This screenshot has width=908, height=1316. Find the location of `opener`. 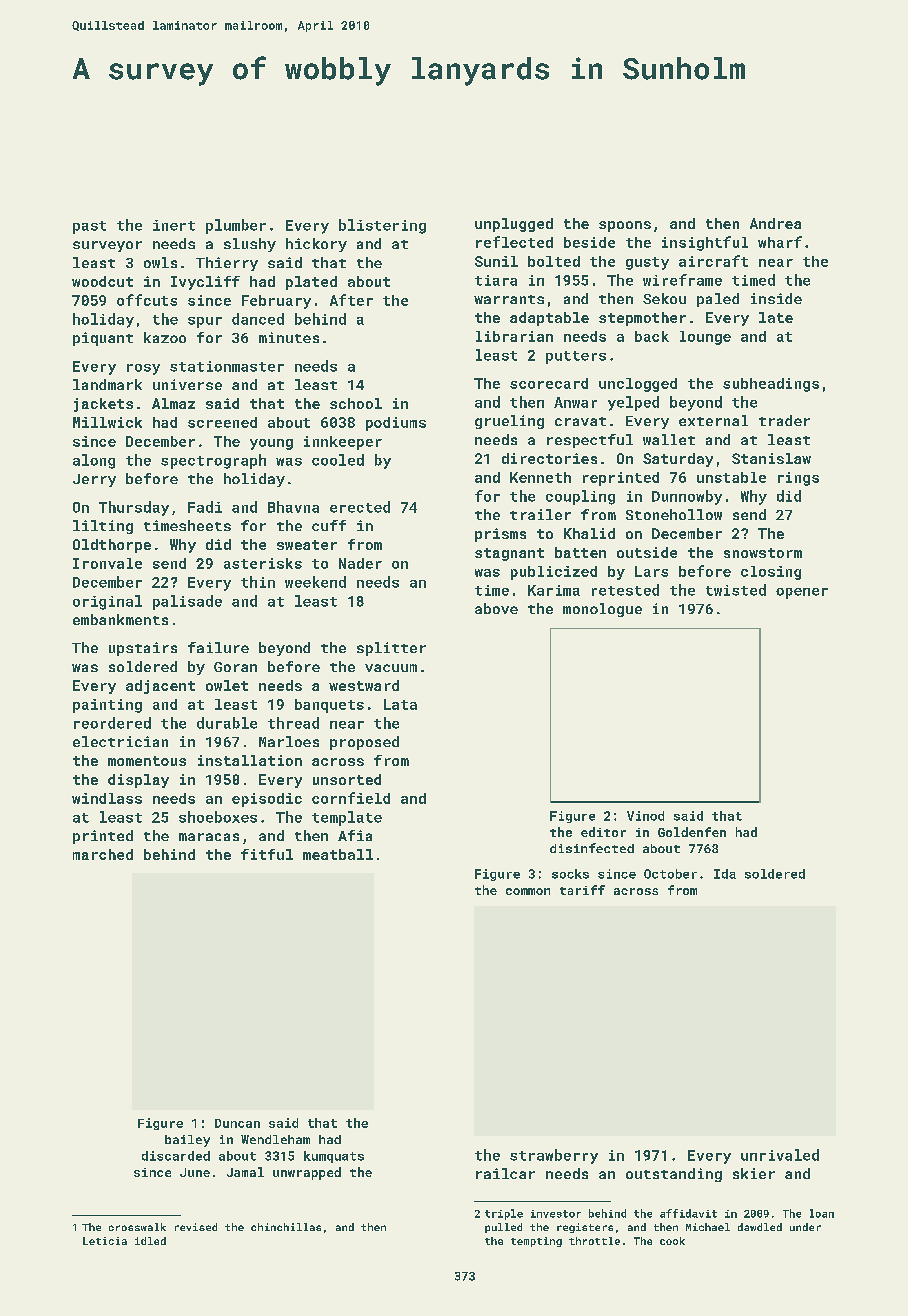

opener is located at coordinates (802, 593).
